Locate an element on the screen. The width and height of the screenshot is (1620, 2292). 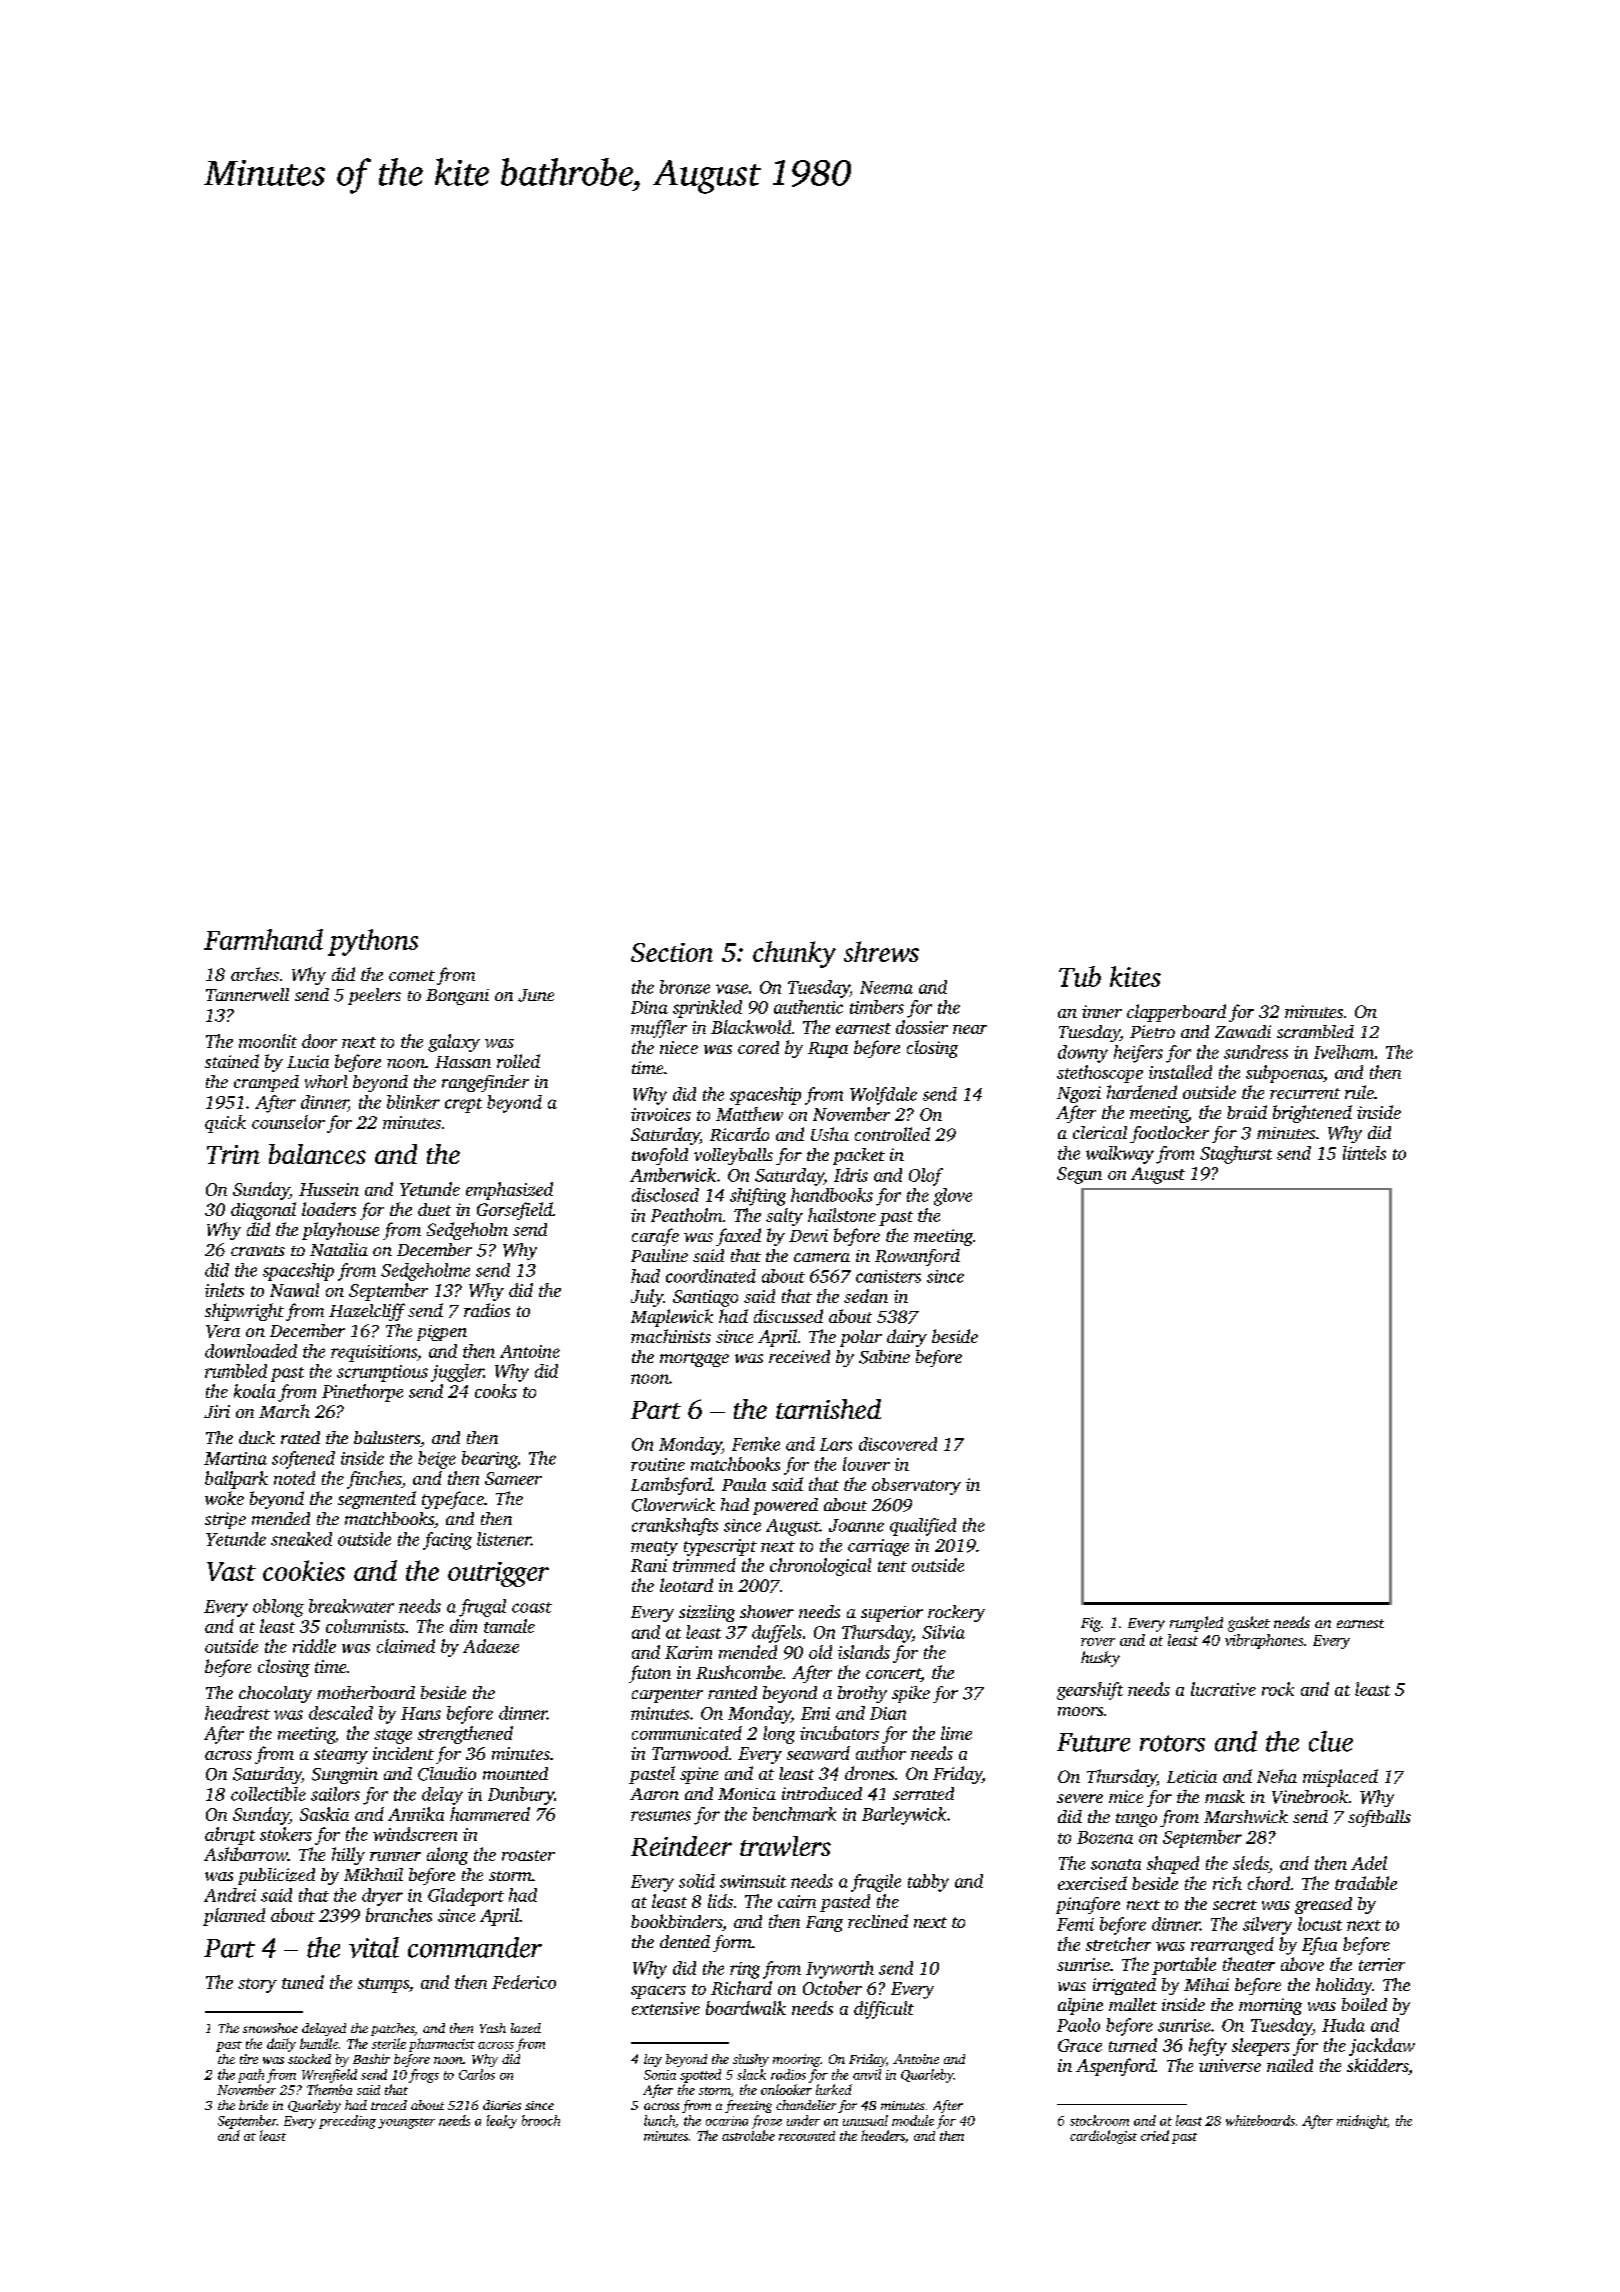
gasket is located at coordinates (1249, 1624).
